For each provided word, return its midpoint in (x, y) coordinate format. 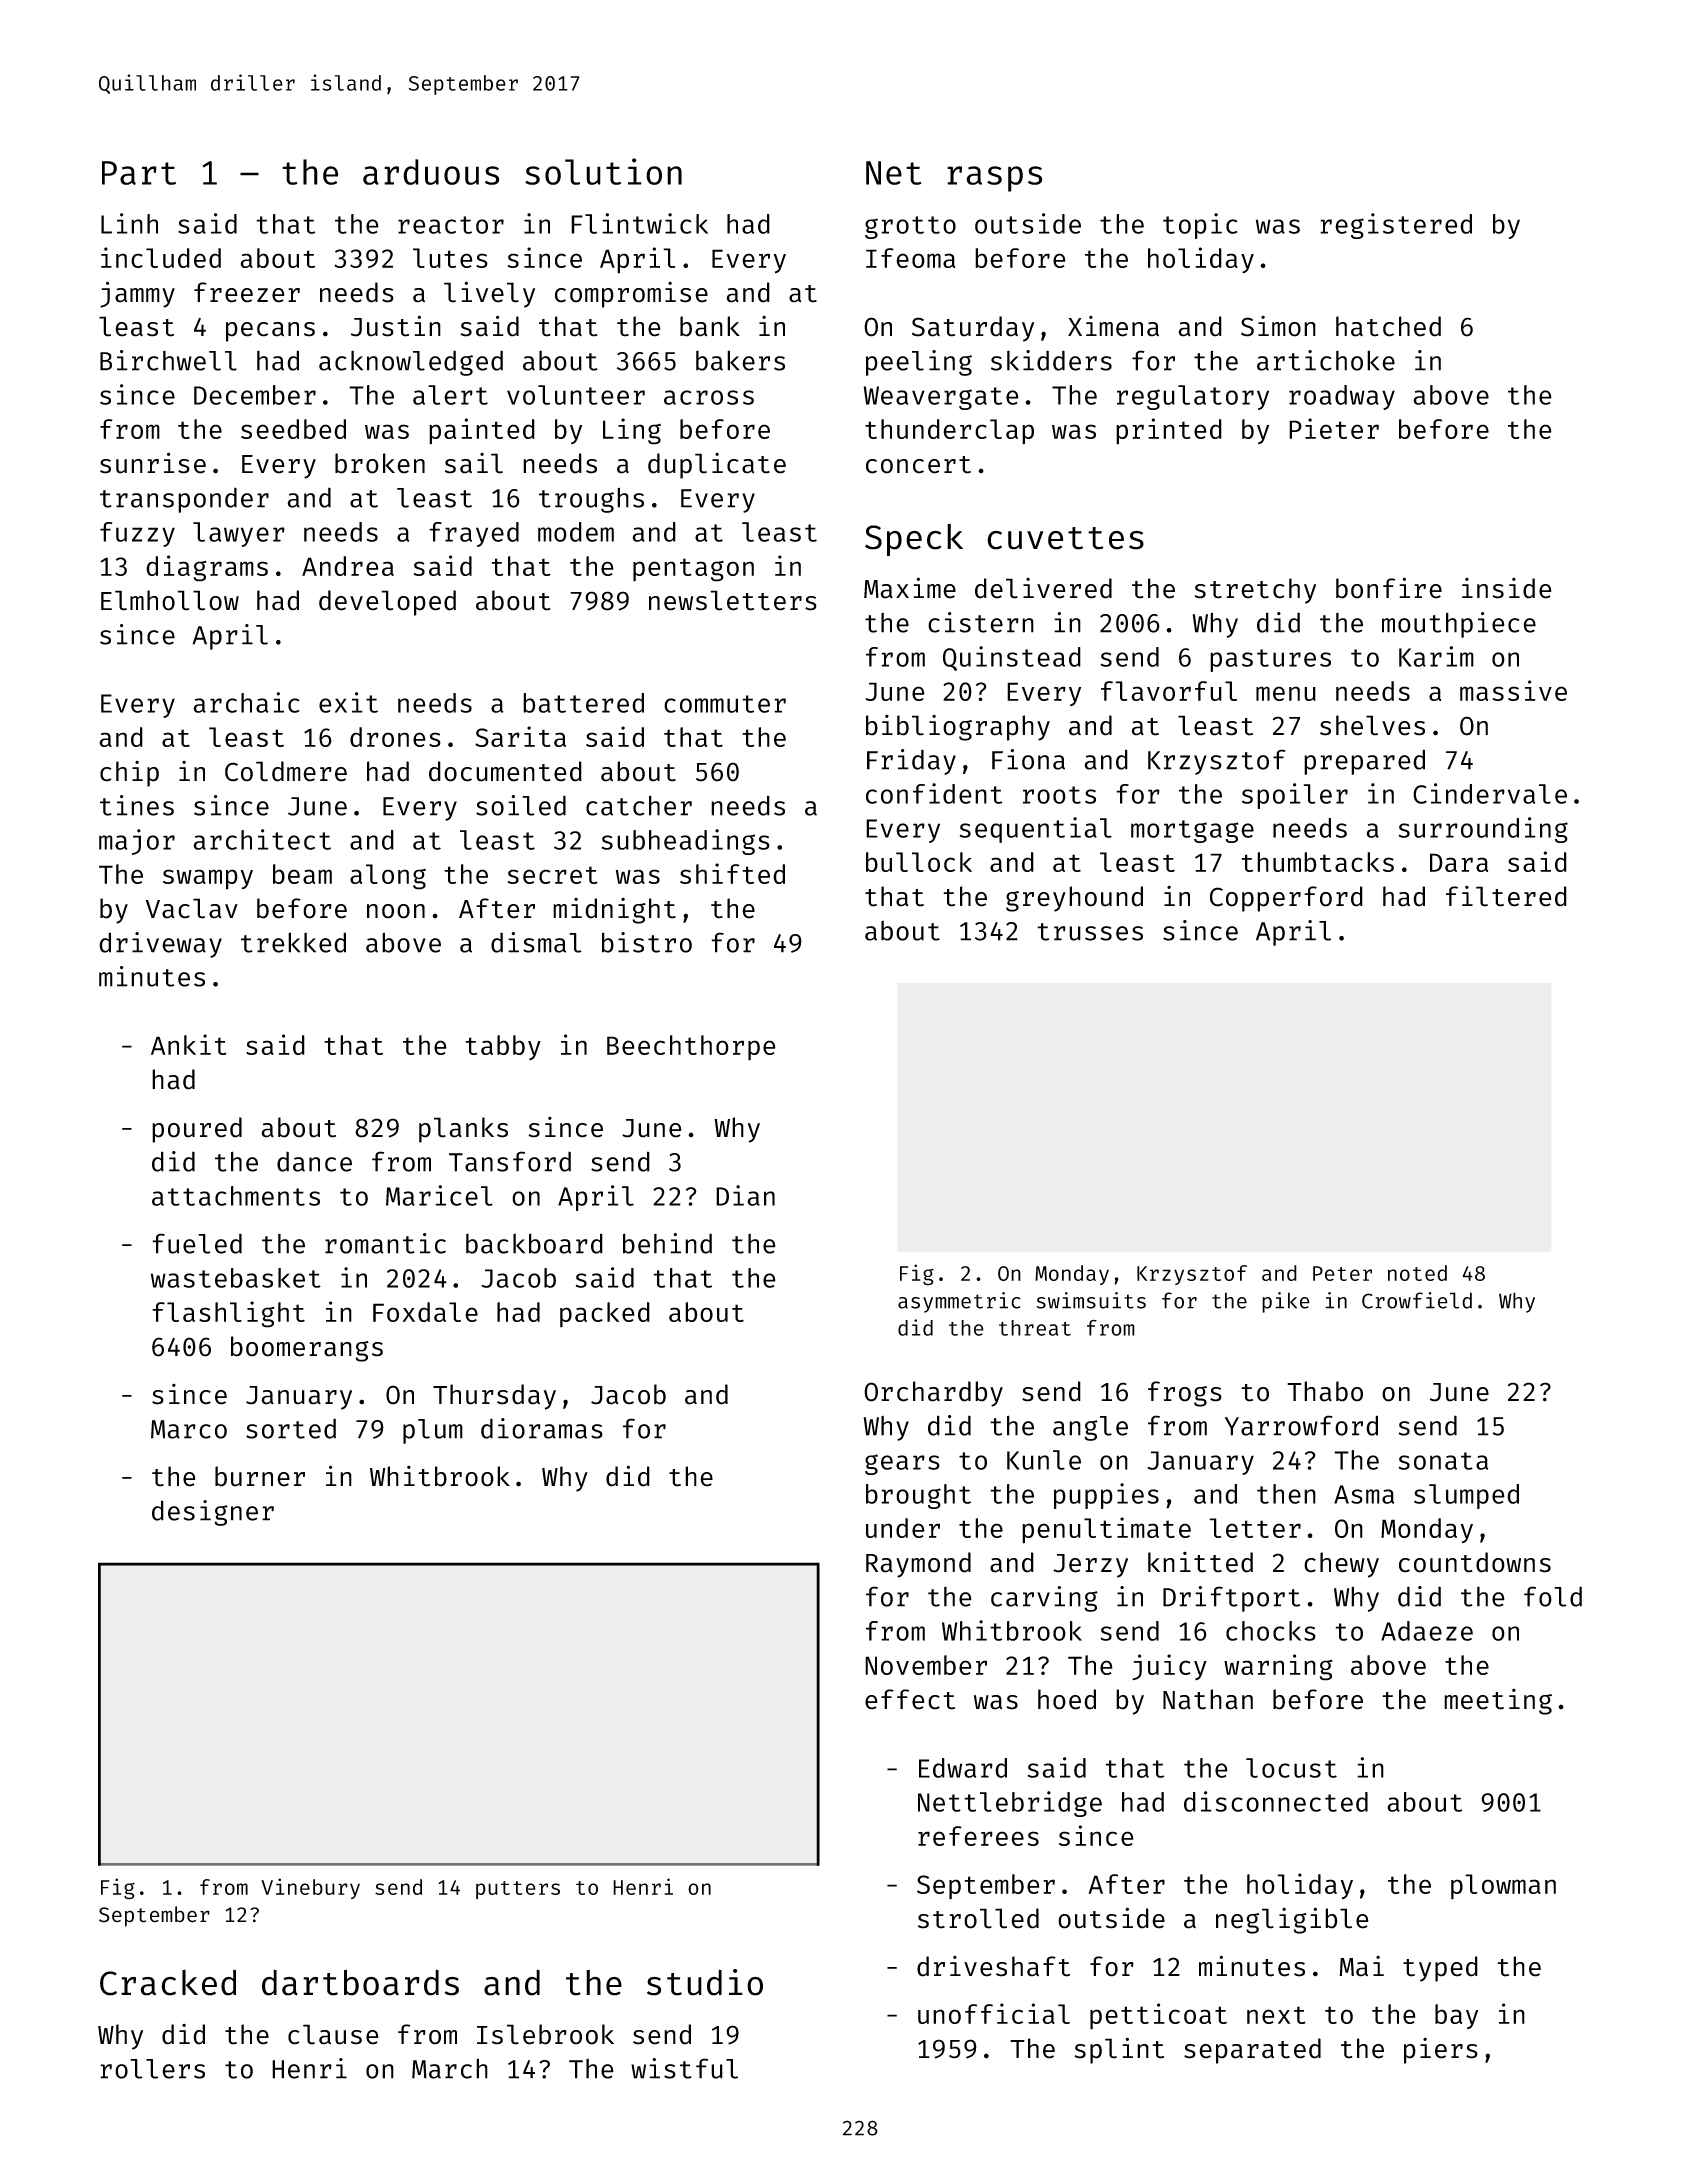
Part (139, 173)
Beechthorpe (691, 1048)
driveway (160, 945)
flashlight (228, 1314)
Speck (914, 540)
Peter (1342, 1273)
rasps (995, 179)
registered (1396, 226)
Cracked (168, 1983)
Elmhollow (170, 600)
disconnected (1276, 1801)
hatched (1388, 326)
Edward (963, 1768)
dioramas (542, 1428)
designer (213, 1513)
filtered (1506, 896)
